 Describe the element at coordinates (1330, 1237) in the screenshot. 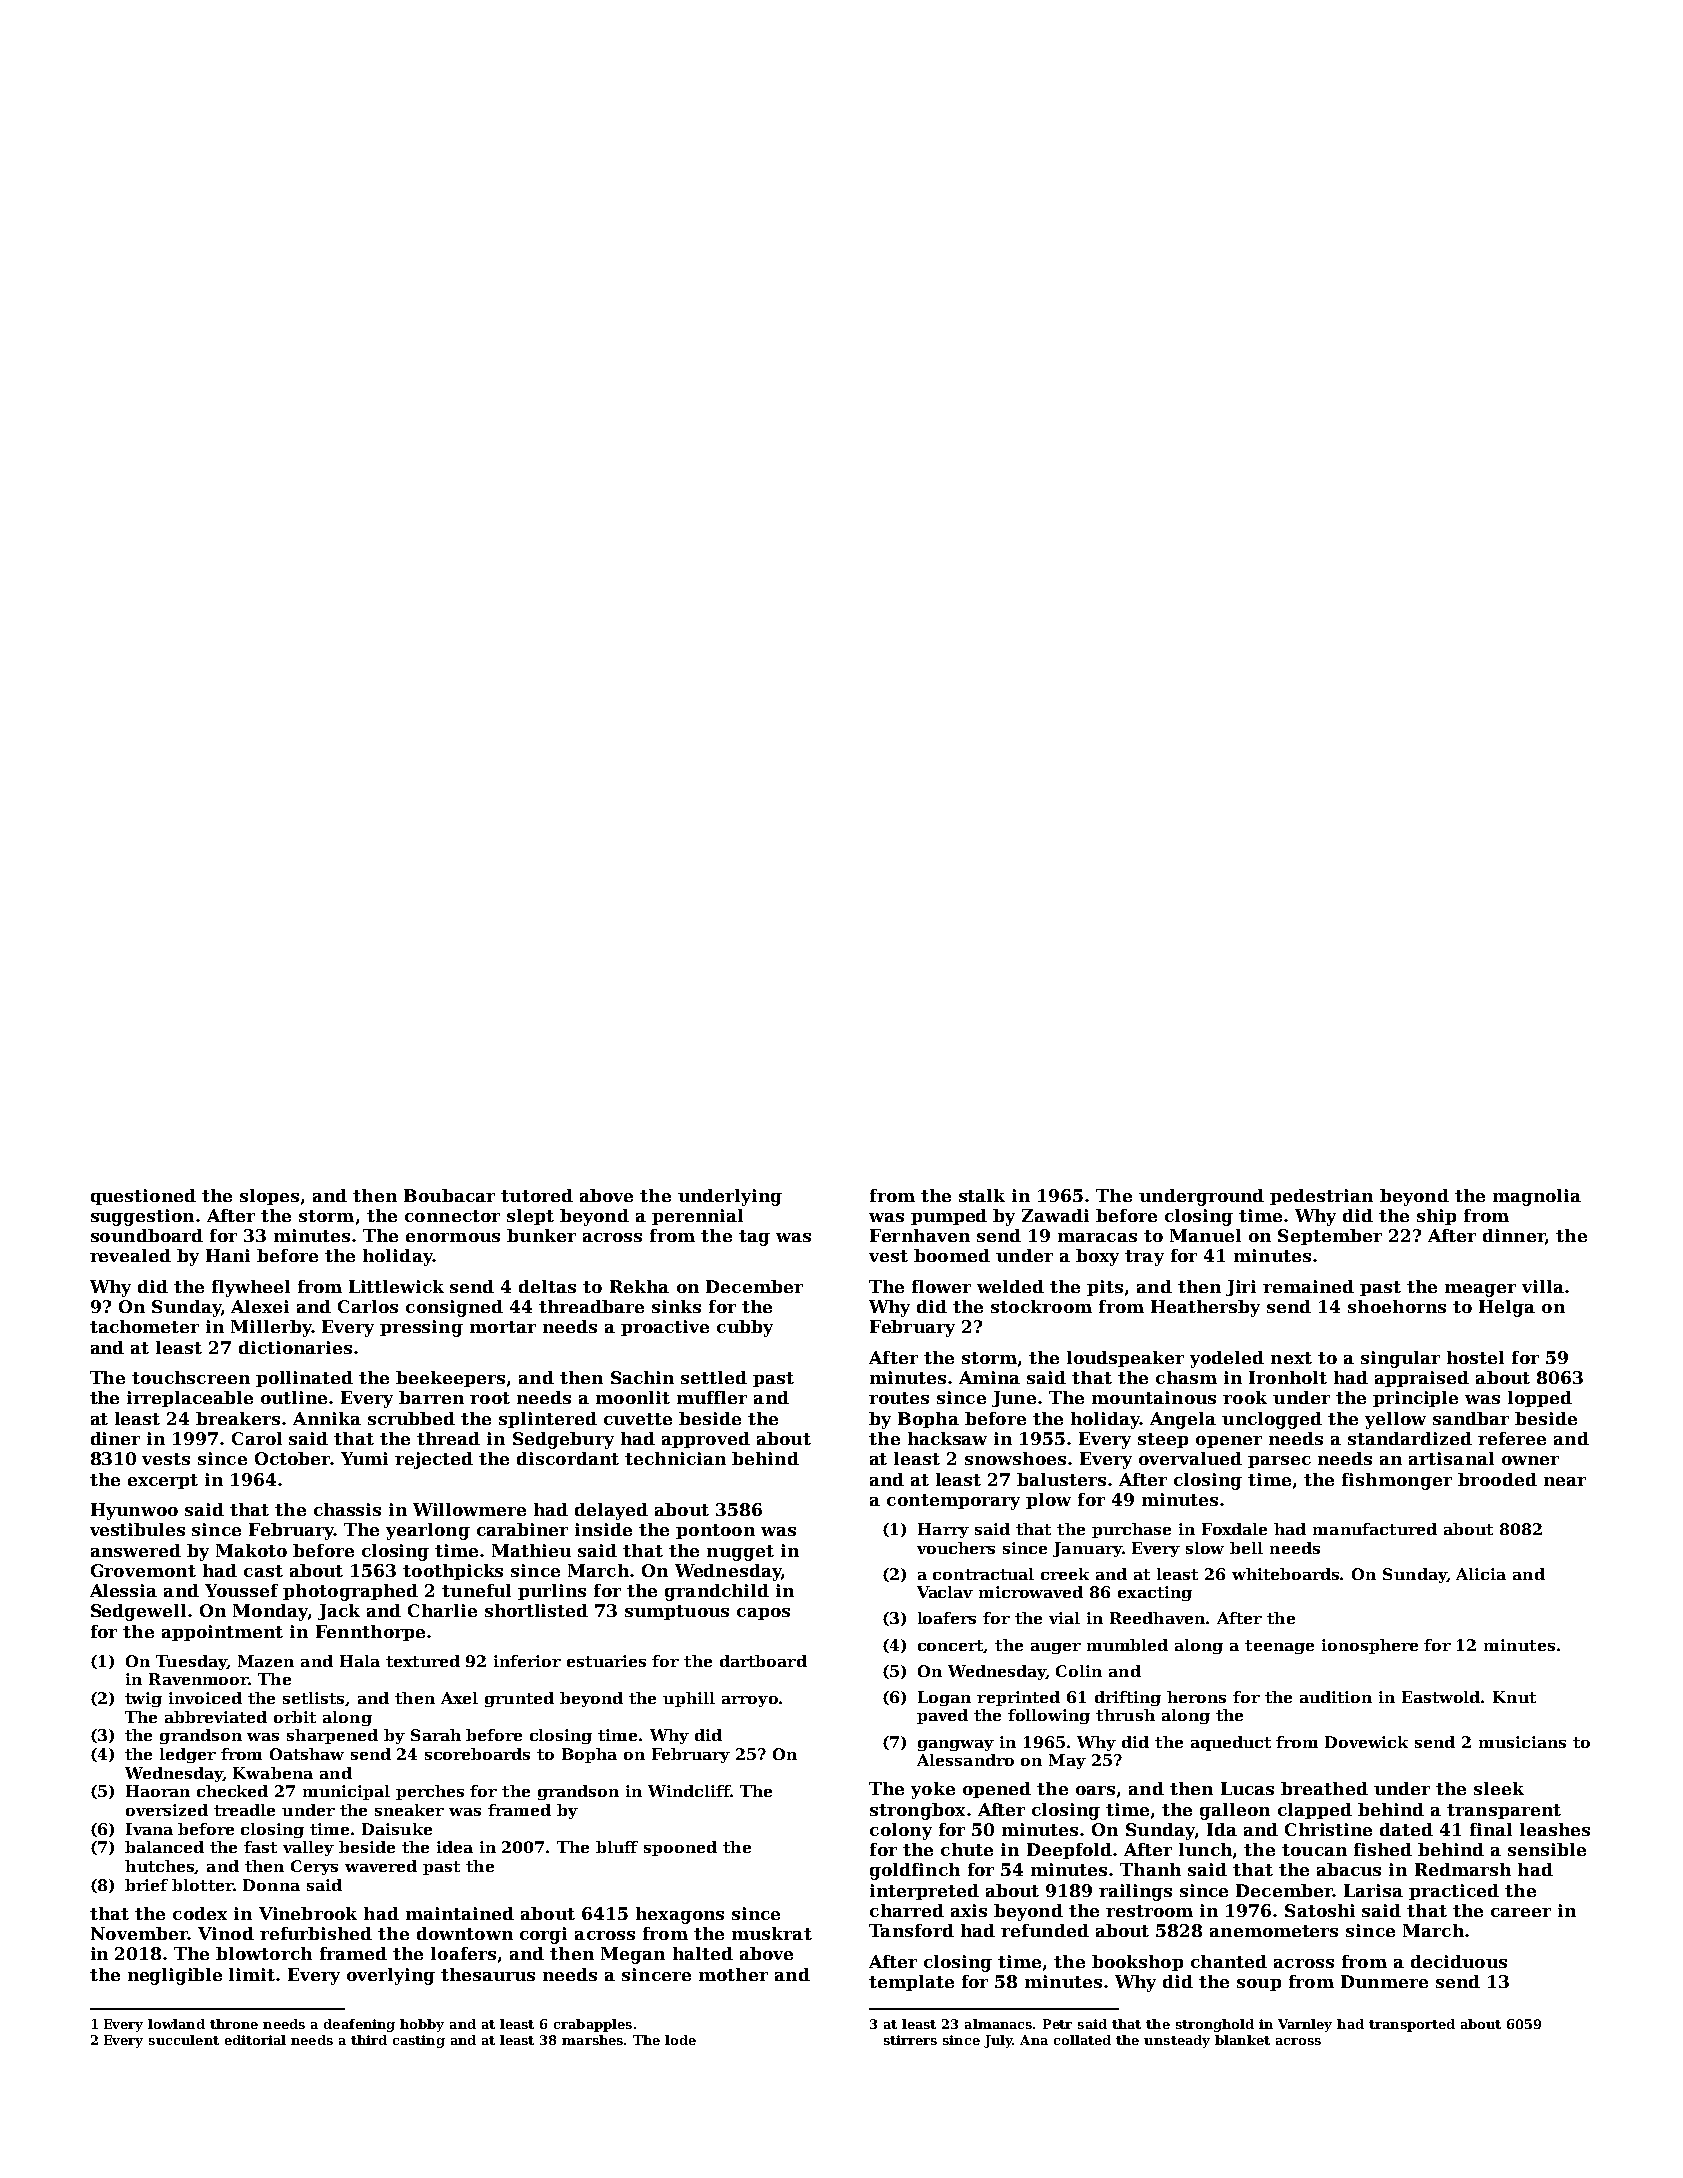

I see `September` at that location.
